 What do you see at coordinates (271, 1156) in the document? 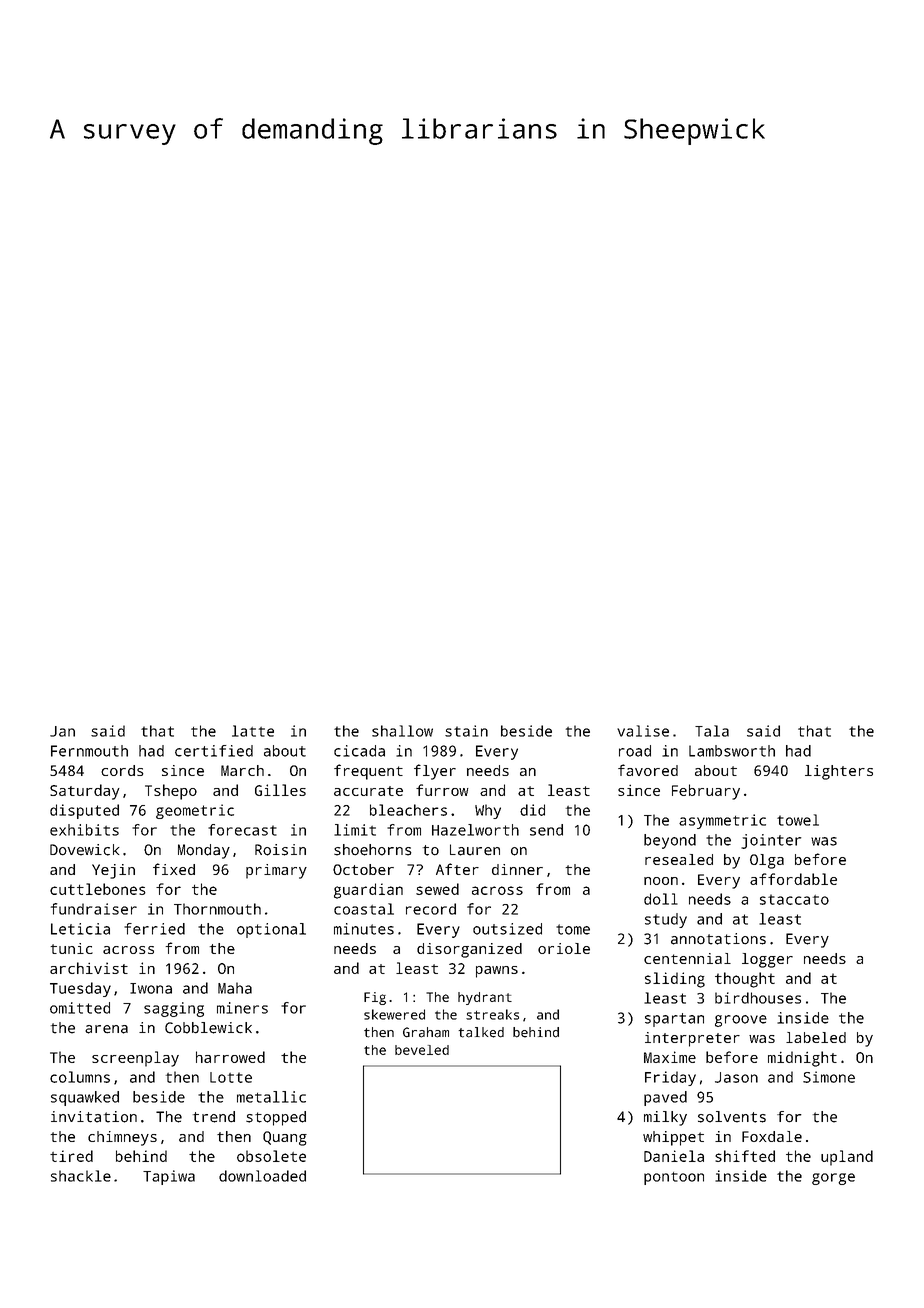
I see `obsolete` at bounding box center [271, 1156].
